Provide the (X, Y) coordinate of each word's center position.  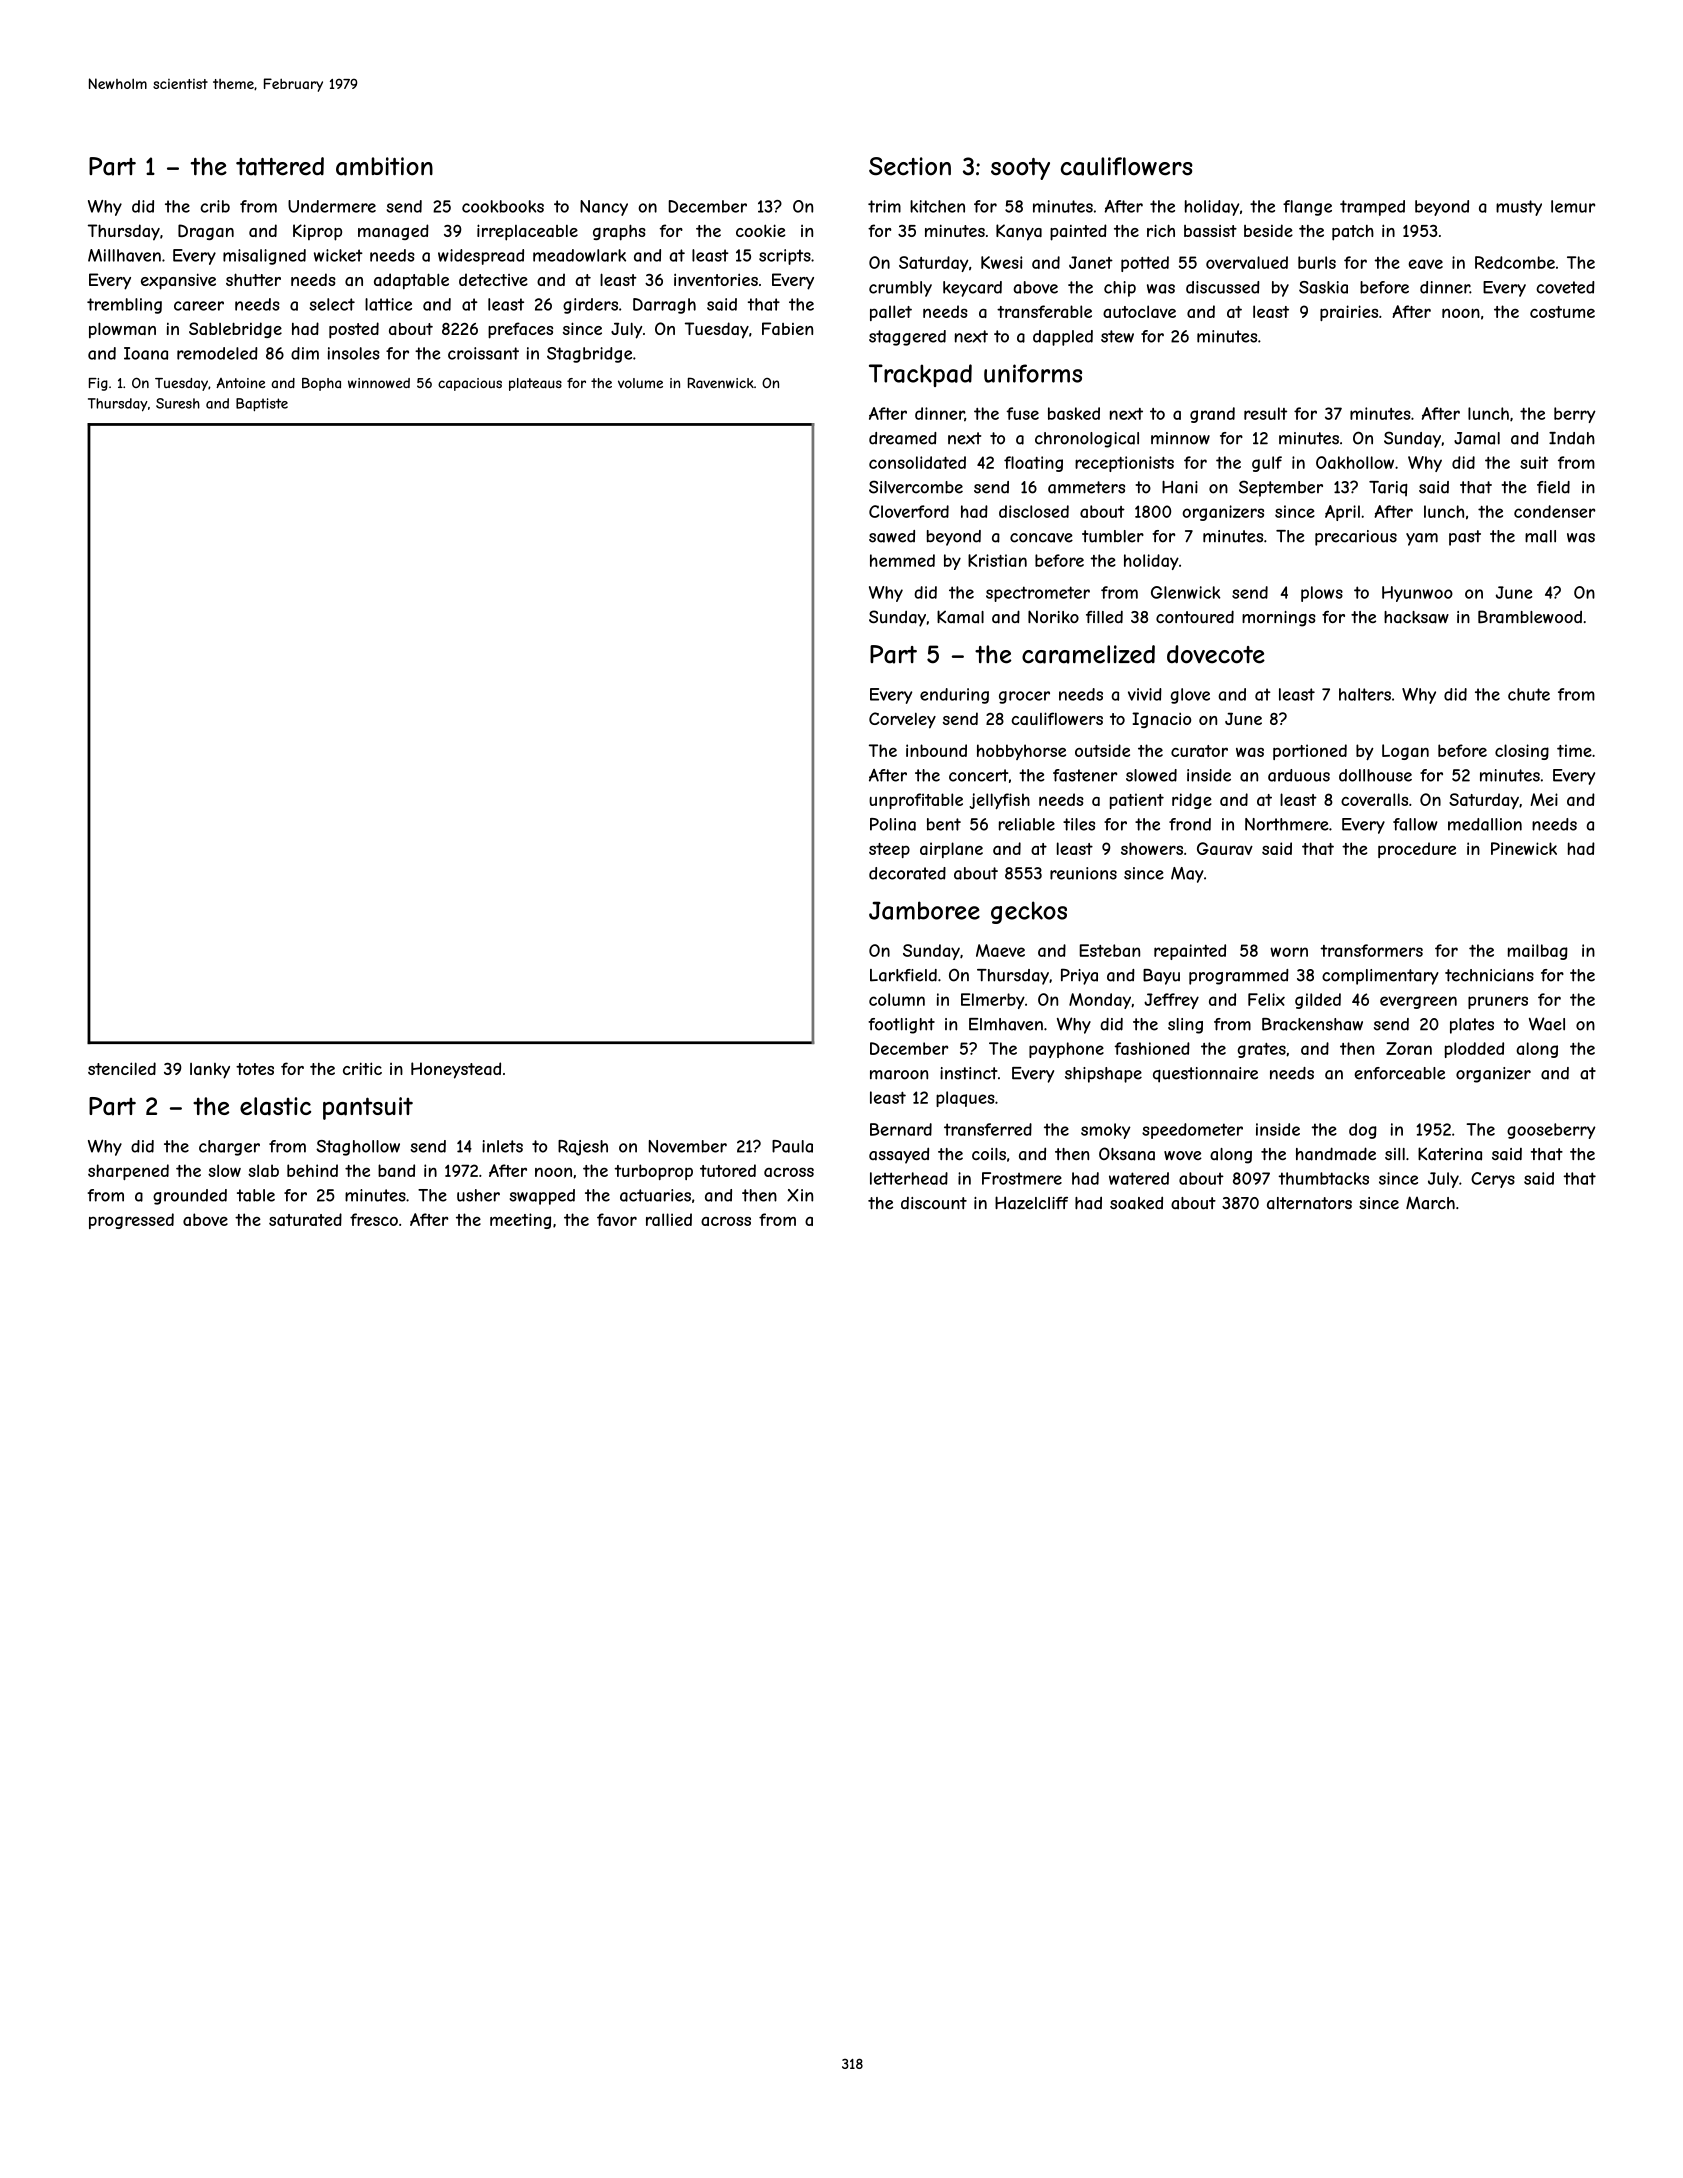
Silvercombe (916, 487)
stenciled (122, 1068)
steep (889, 850)
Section (910, 166)
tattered (280, 166)
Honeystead (456, 1070)
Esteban (1110, 950)
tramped (1372, 208)
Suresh (178, 403)
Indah (1572, 438)
